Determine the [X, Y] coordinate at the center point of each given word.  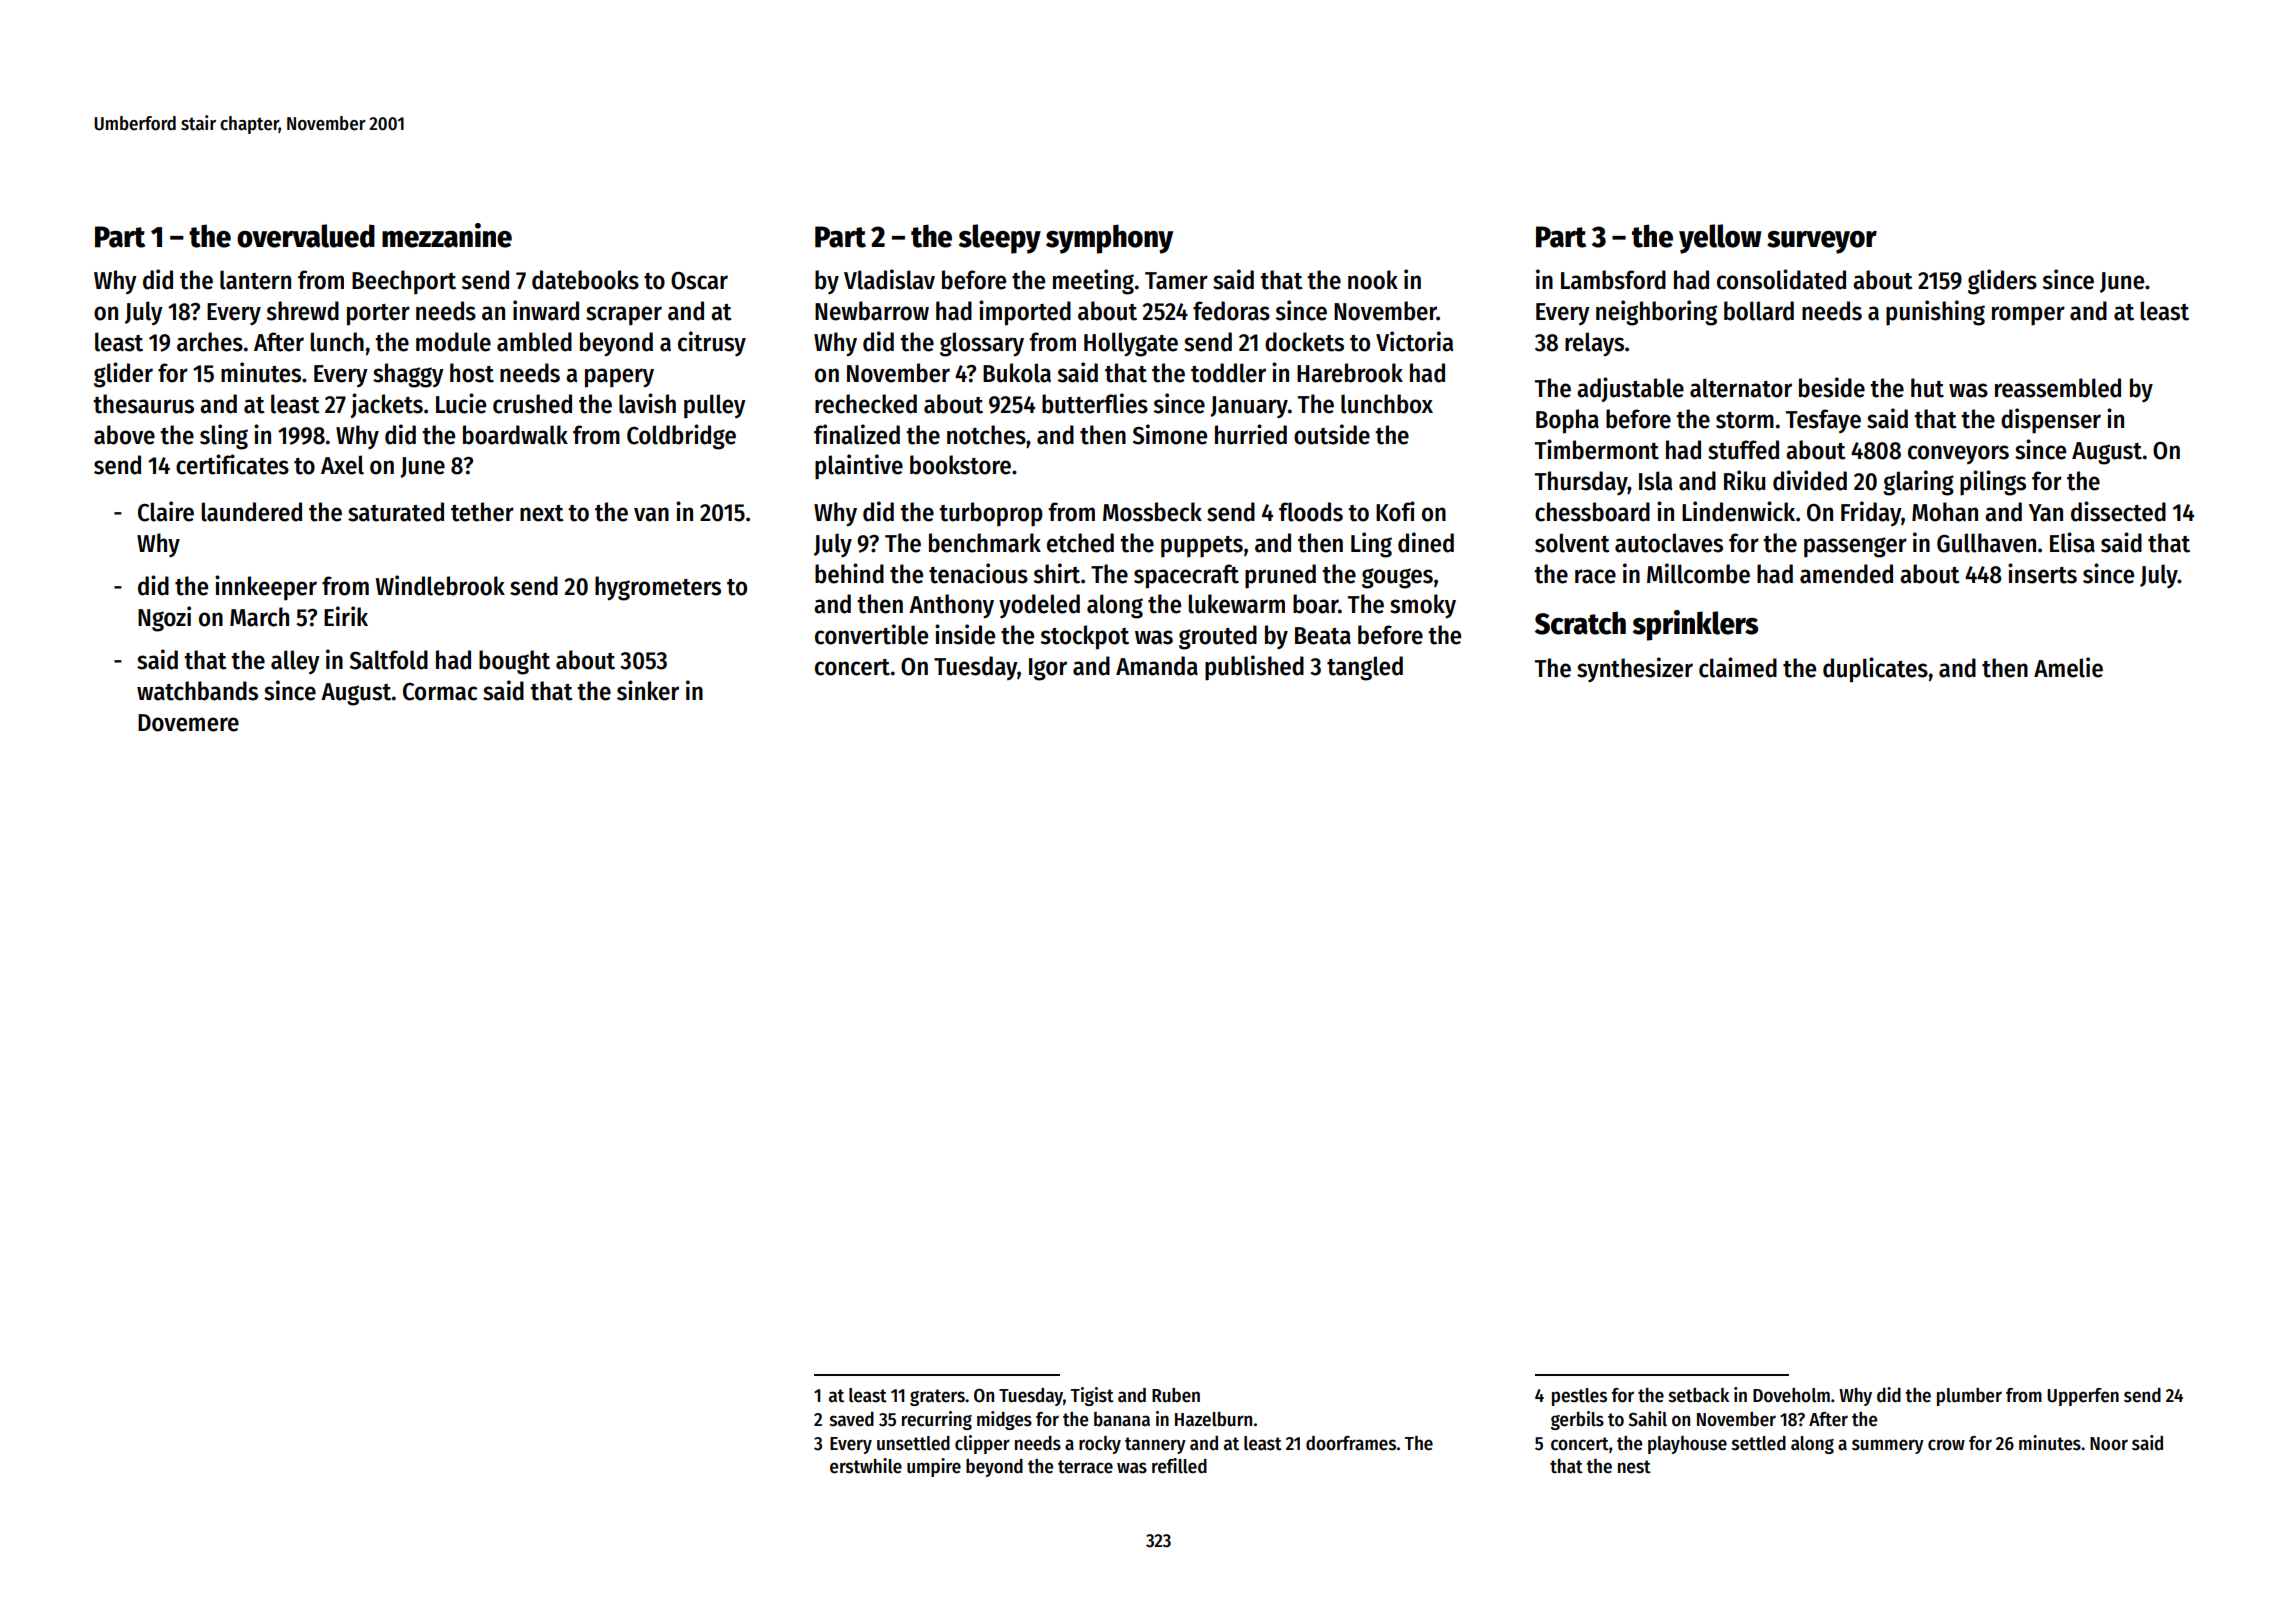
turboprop [991, 514]
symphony [1109, 239]
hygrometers [658, 588]
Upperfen [2083, 1397]
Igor [1048, 669]
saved [852, 1419]
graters [937, 1397]
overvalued [306, 236]
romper [2028, 316]
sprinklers [1695, 625]
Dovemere [188, 723]
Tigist [1092, 1396]
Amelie [2068, 667]
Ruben [1176, 1395]
